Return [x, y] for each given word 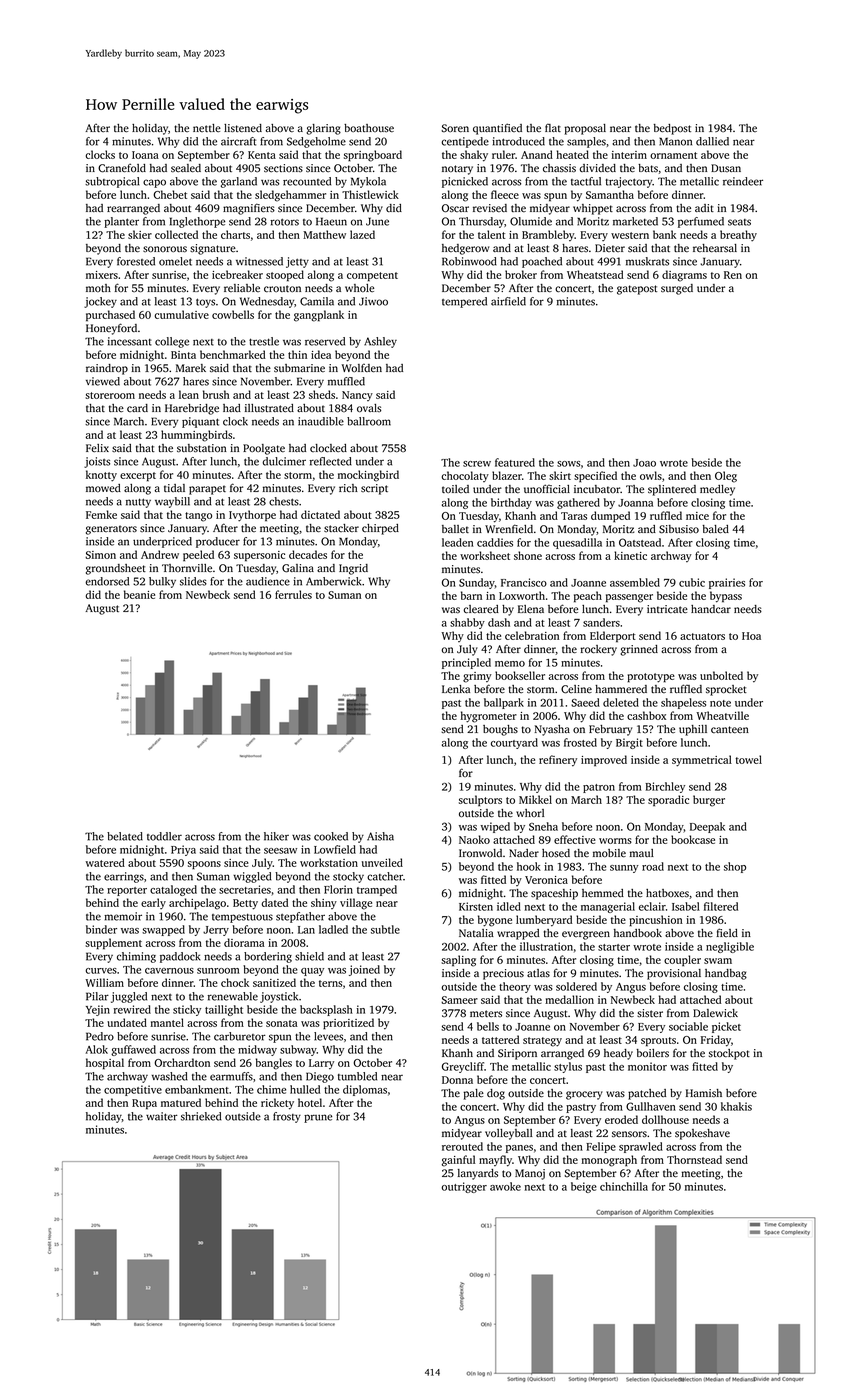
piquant [200, 422]
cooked [331, 836]
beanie [139, 594]
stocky [348, 877]
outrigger [464, 1187]
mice [697, 516]
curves [101, 971]
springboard [373, 156]
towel [749, 759]
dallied [712, 141]
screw [477, 464]
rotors [284, 222]
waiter [162, 1116]
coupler [682, 960]
